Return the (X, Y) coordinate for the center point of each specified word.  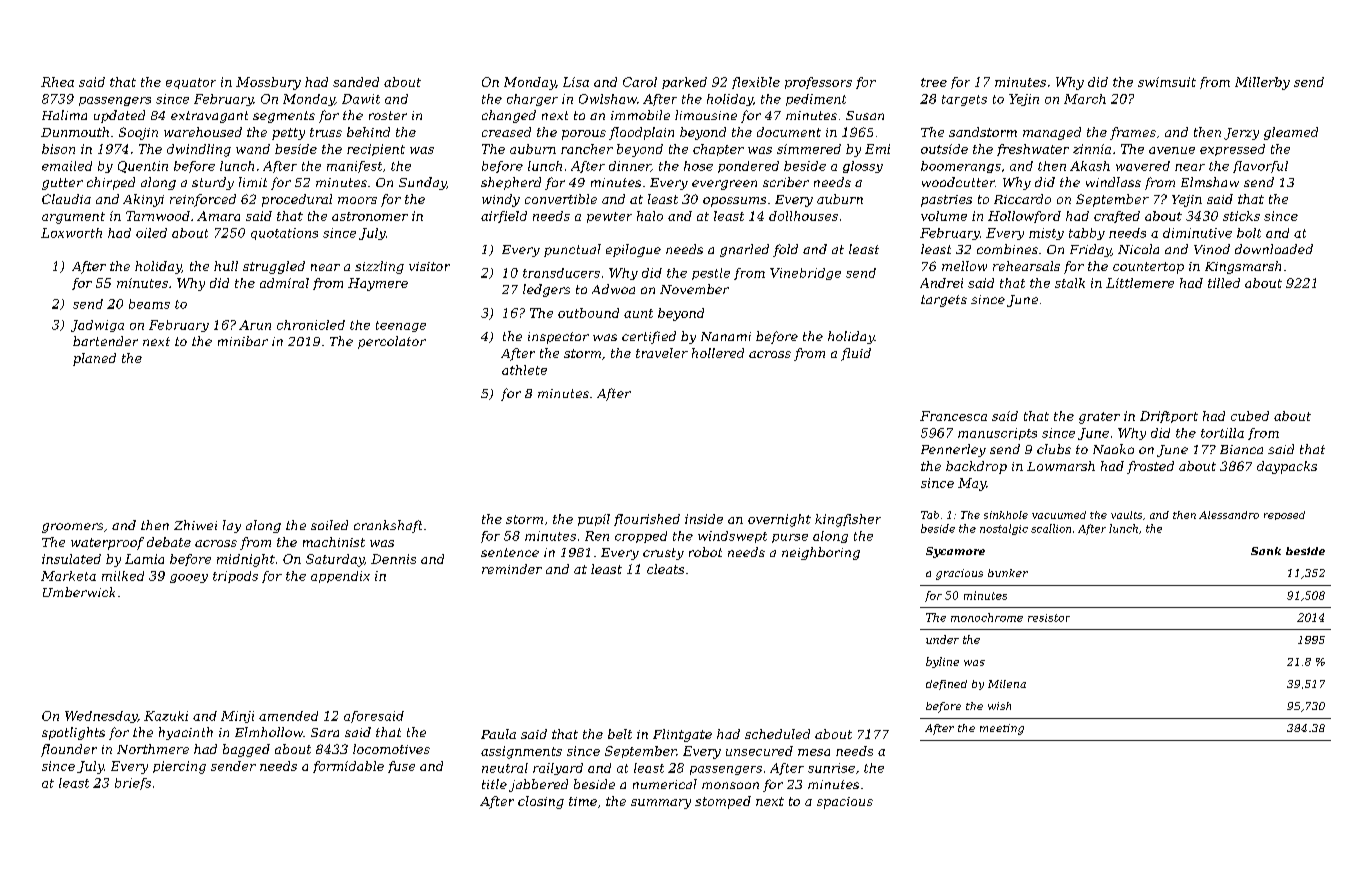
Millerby (1262, 83)
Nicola (1138, 249)
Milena (1007, 684)
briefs (133, 784)
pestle (711, 274)
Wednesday (101, 717)
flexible (756, 83)
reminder (512, 569)
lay (232, 526)
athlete (524, 370)
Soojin (138, 133)
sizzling (379, 267)
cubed (1250, 416)
